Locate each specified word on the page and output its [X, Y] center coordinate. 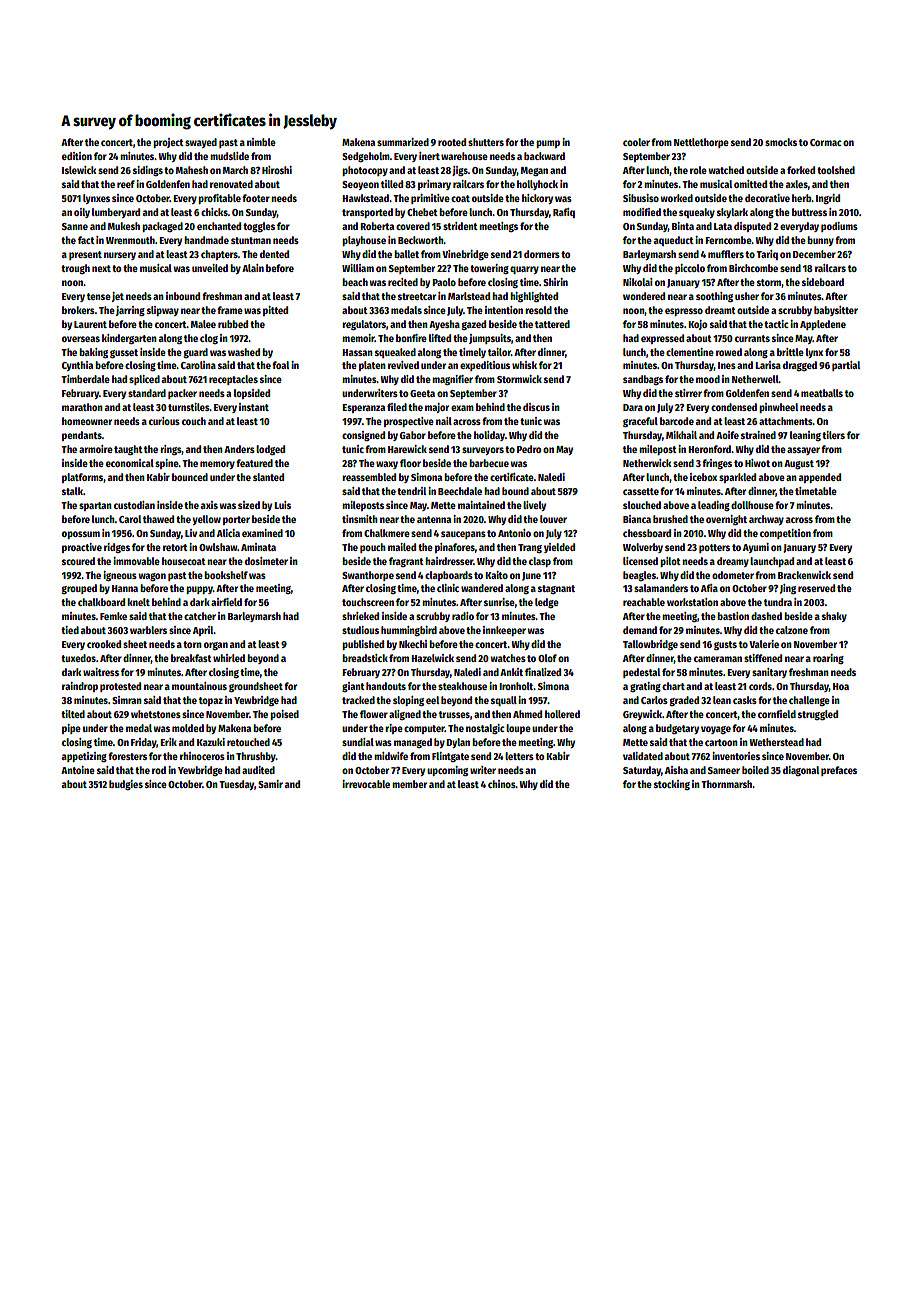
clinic [448, 588]
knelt [138, 602]
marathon [82, 407]
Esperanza [363, 408]
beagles [639, 576]
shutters [486, 142]
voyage [716, 730]
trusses [454, 714]
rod [159, 770]
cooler [636, 142]
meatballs [822, 393]
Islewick [79, 170]
